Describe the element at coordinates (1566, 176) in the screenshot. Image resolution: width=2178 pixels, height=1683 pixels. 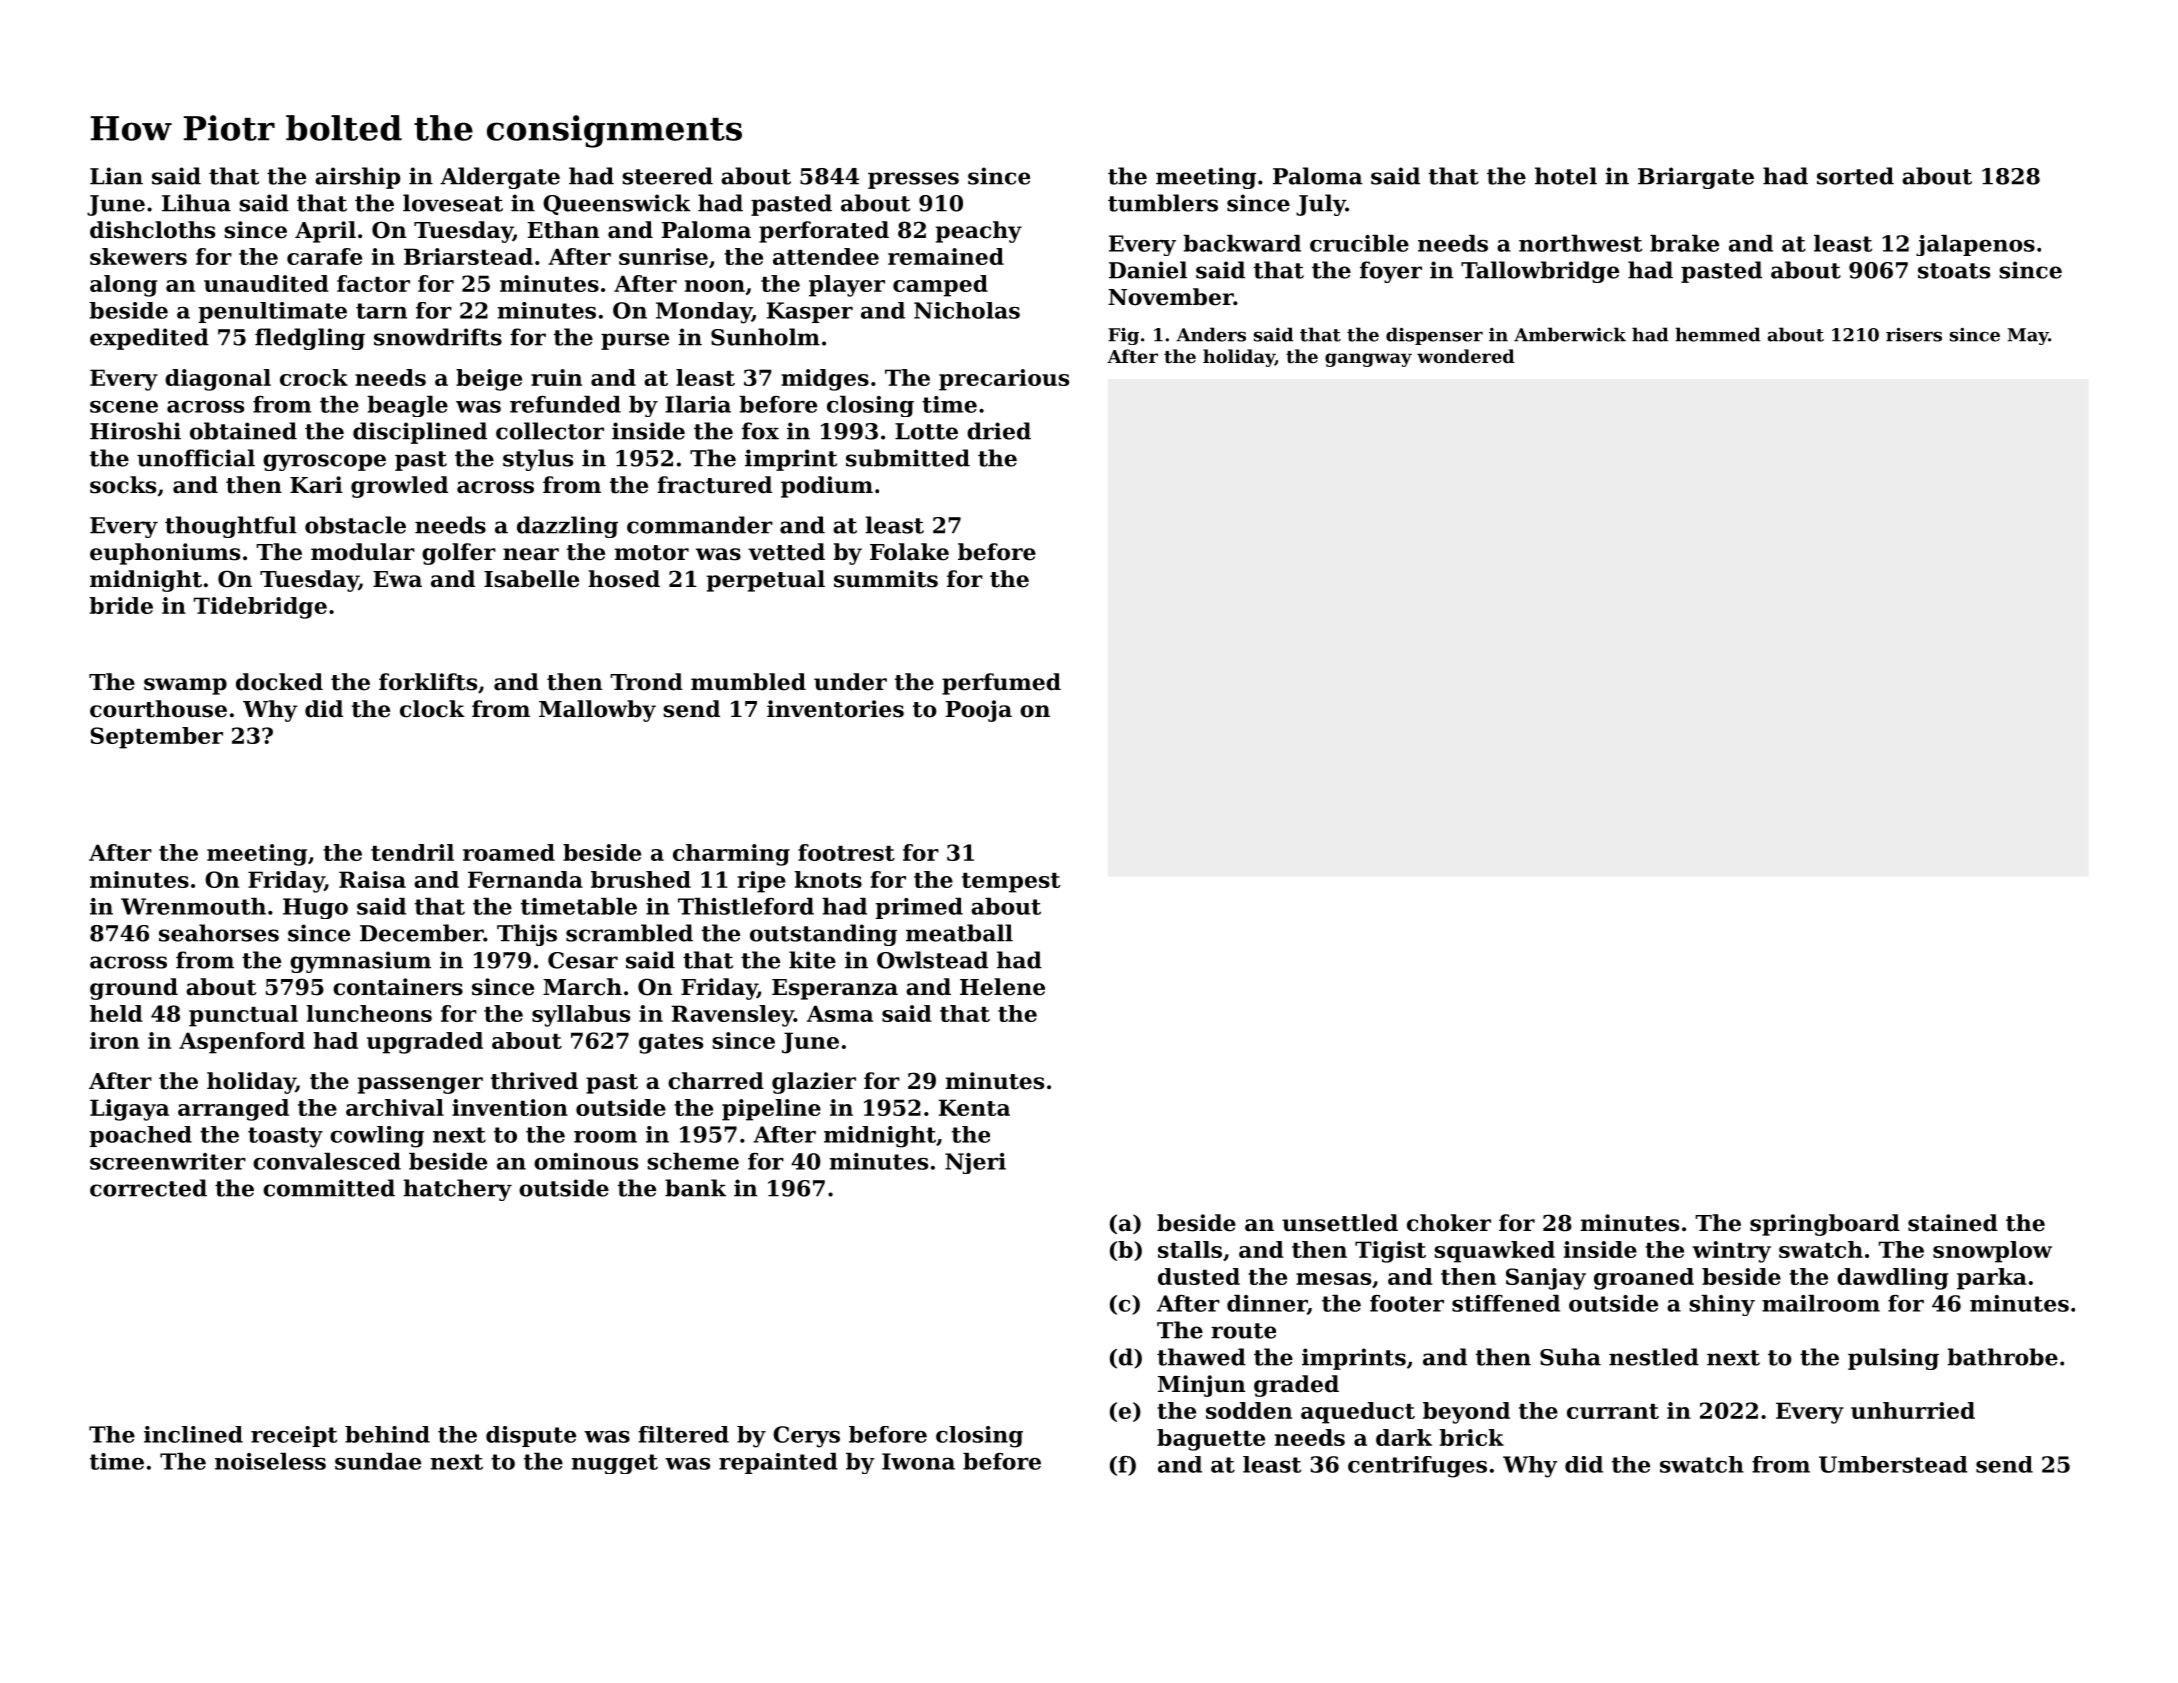
I see `hotel` at that location.
